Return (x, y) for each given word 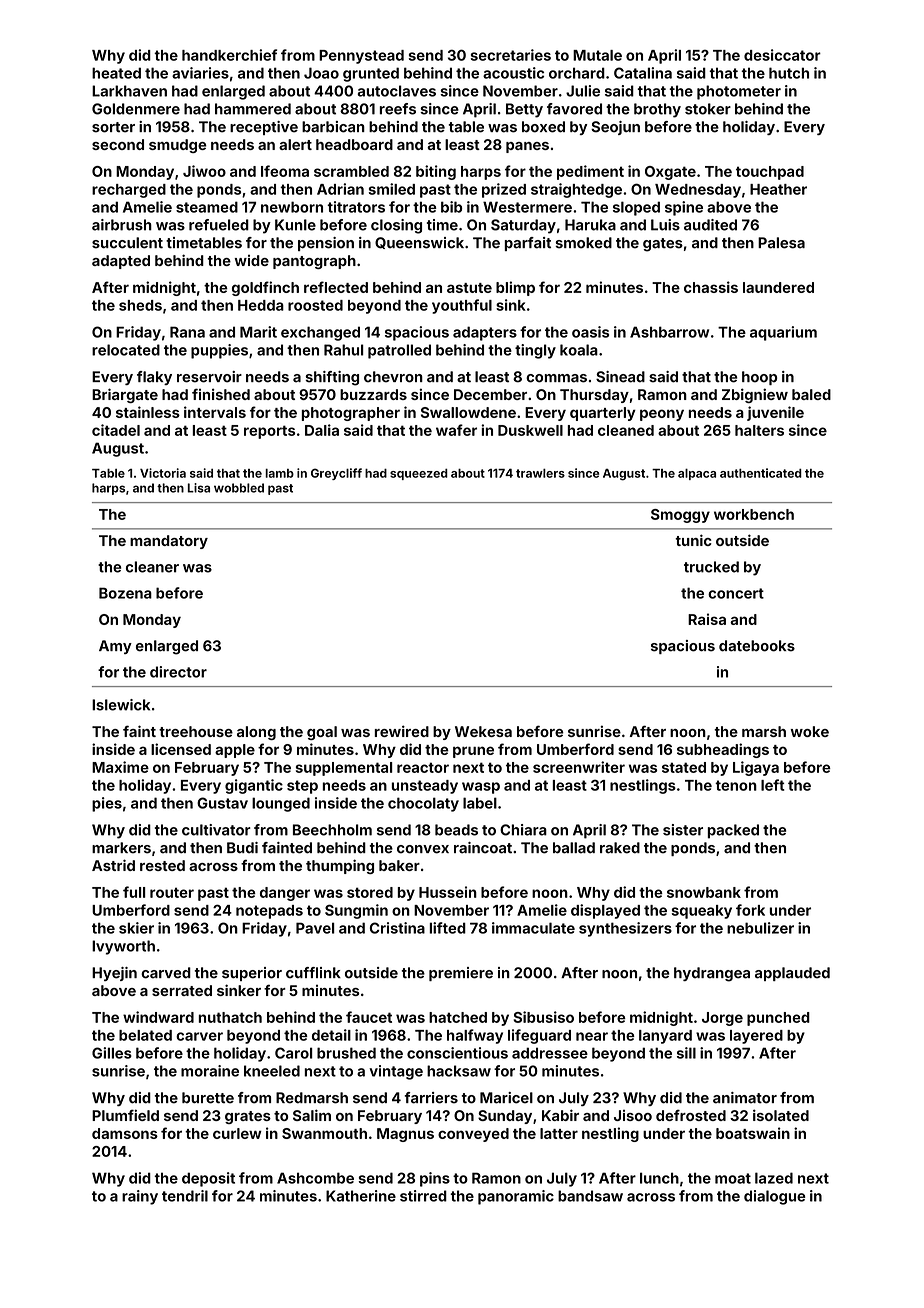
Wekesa (483, 731)
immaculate (533, 928)
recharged (129, 191)
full (134, 892)
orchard (577, 73)
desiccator (782, 55)
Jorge (722, 1019)
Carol (294, 1053)
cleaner (152, 567)
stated (684, 767)
